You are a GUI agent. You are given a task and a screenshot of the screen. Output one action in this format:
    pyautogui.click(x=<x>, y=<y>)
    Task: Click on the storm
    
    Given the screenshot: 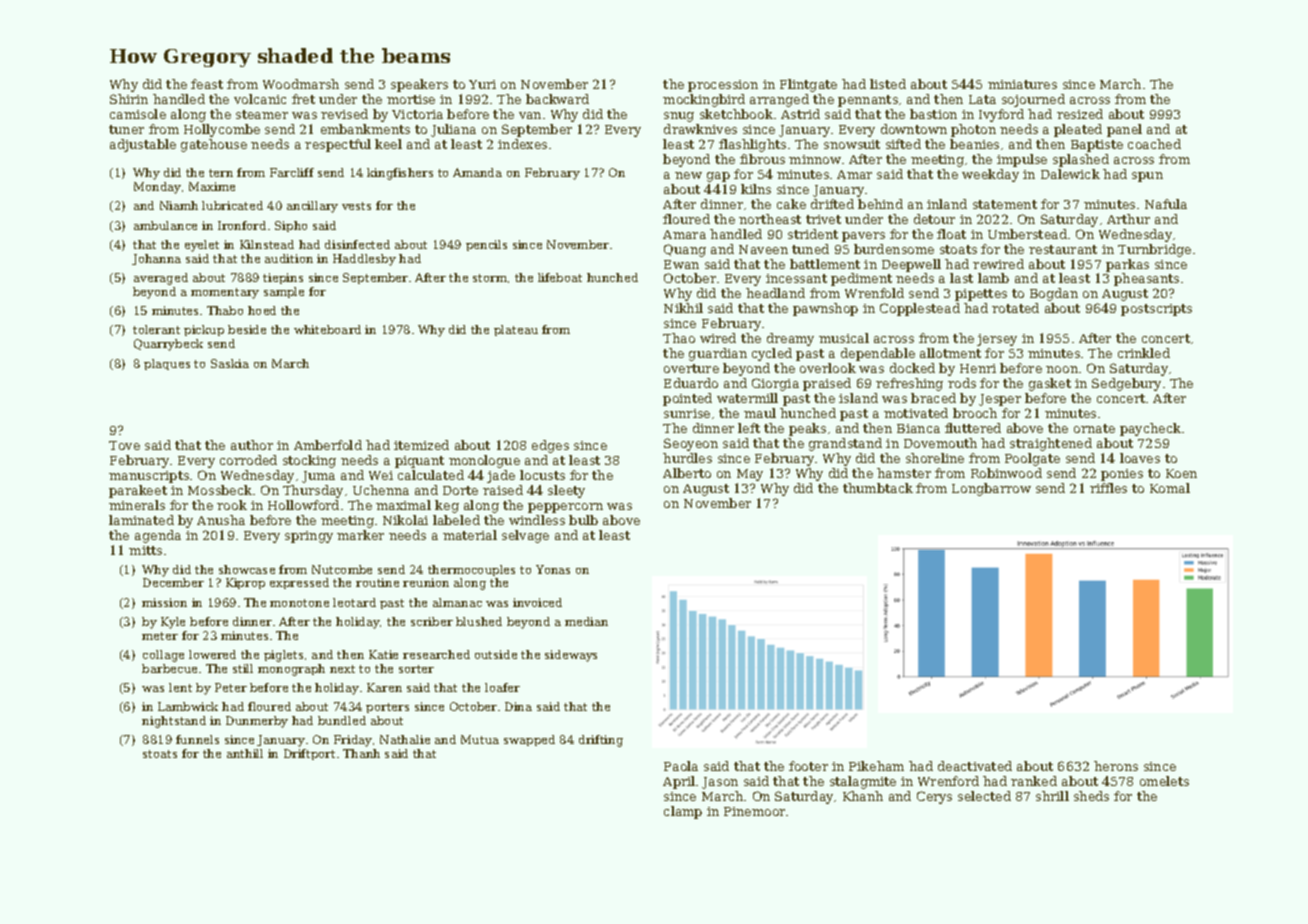 What is the action you would take?
    pyautogui.click(x=490, y=278)
